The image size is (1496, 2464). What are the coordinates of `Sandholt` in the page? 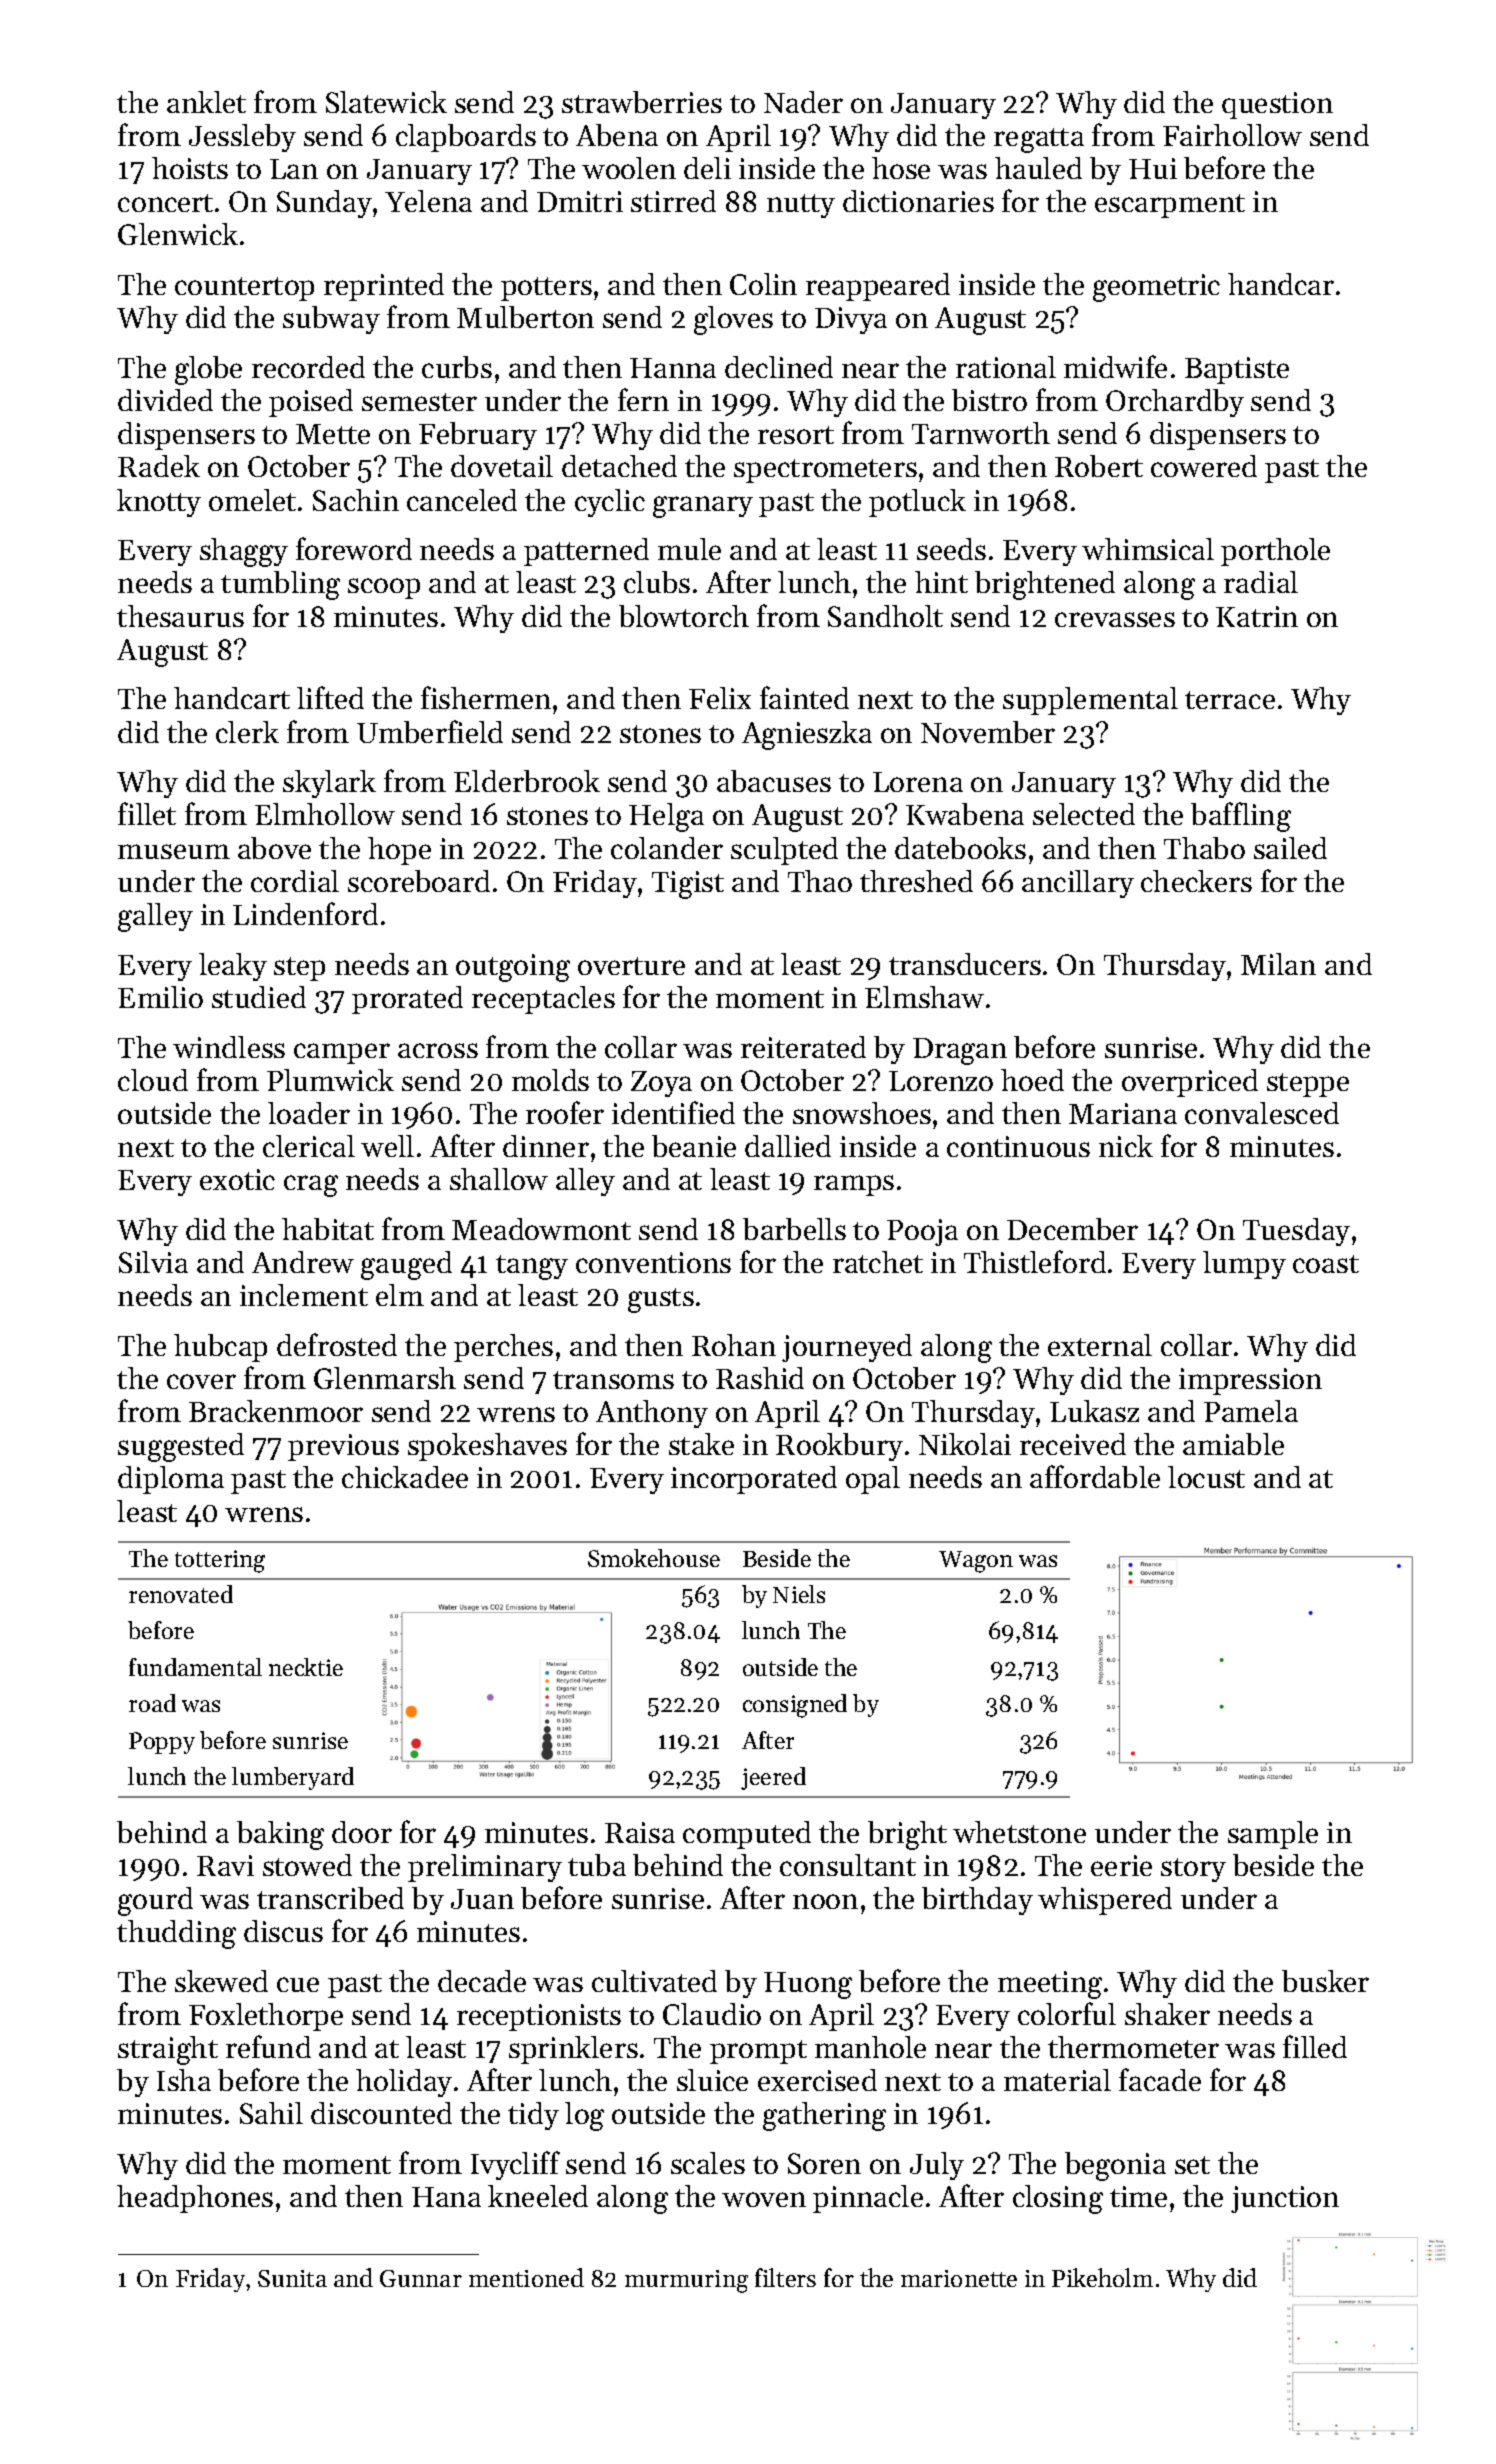 It's located at (885, 616).
